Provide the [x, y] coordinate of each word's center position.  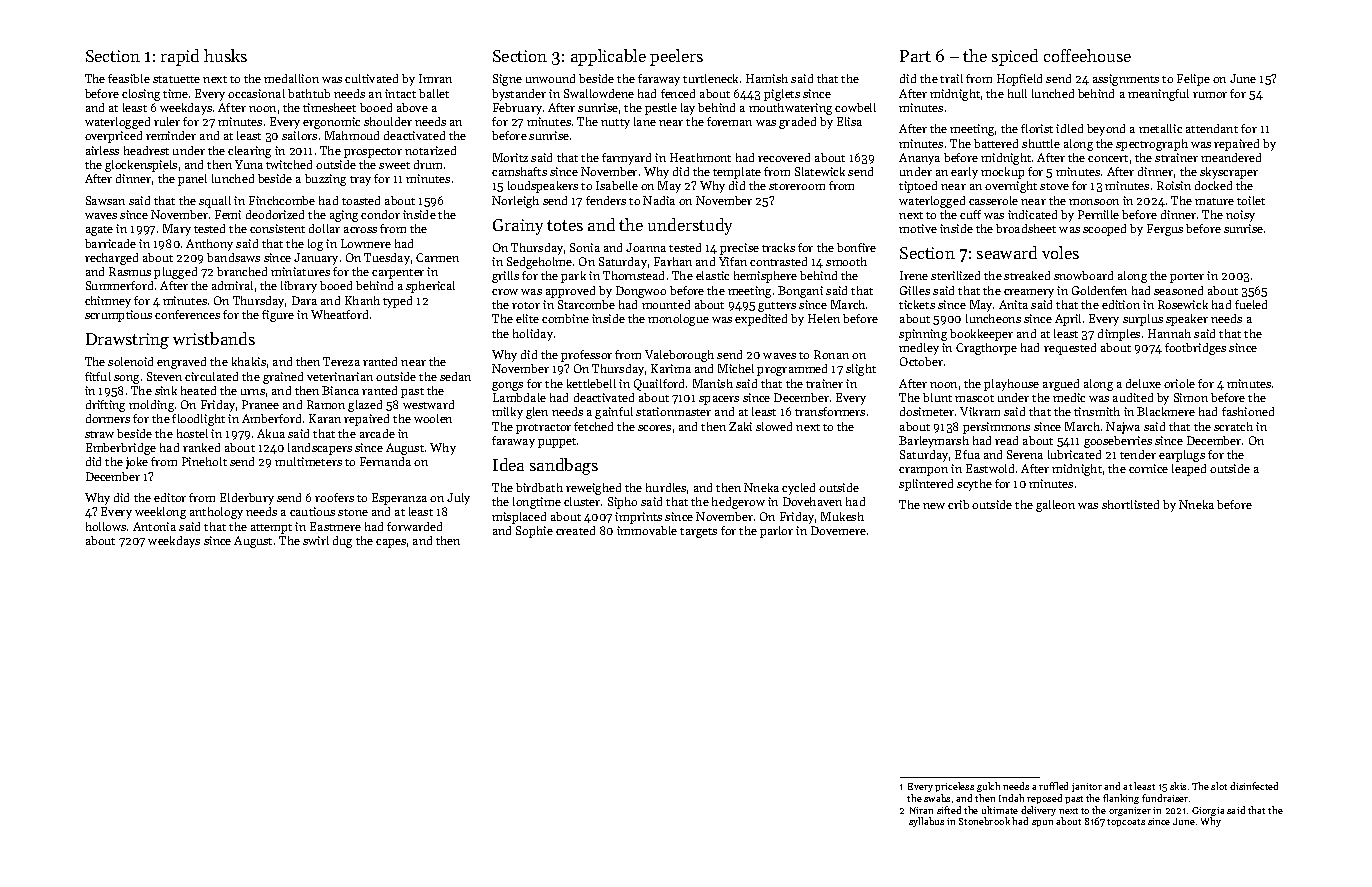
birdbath [539, 487]
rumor [1210, 95]
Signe [507, 80]
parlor [776, 532]
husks [225, 55]
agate [99, 231]
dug [342, 542]
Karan [325, 418]
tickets [917, 304]
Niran [921, 810]
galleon [1055, 506]
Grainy [518, 227]
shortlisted [1130, 504]
